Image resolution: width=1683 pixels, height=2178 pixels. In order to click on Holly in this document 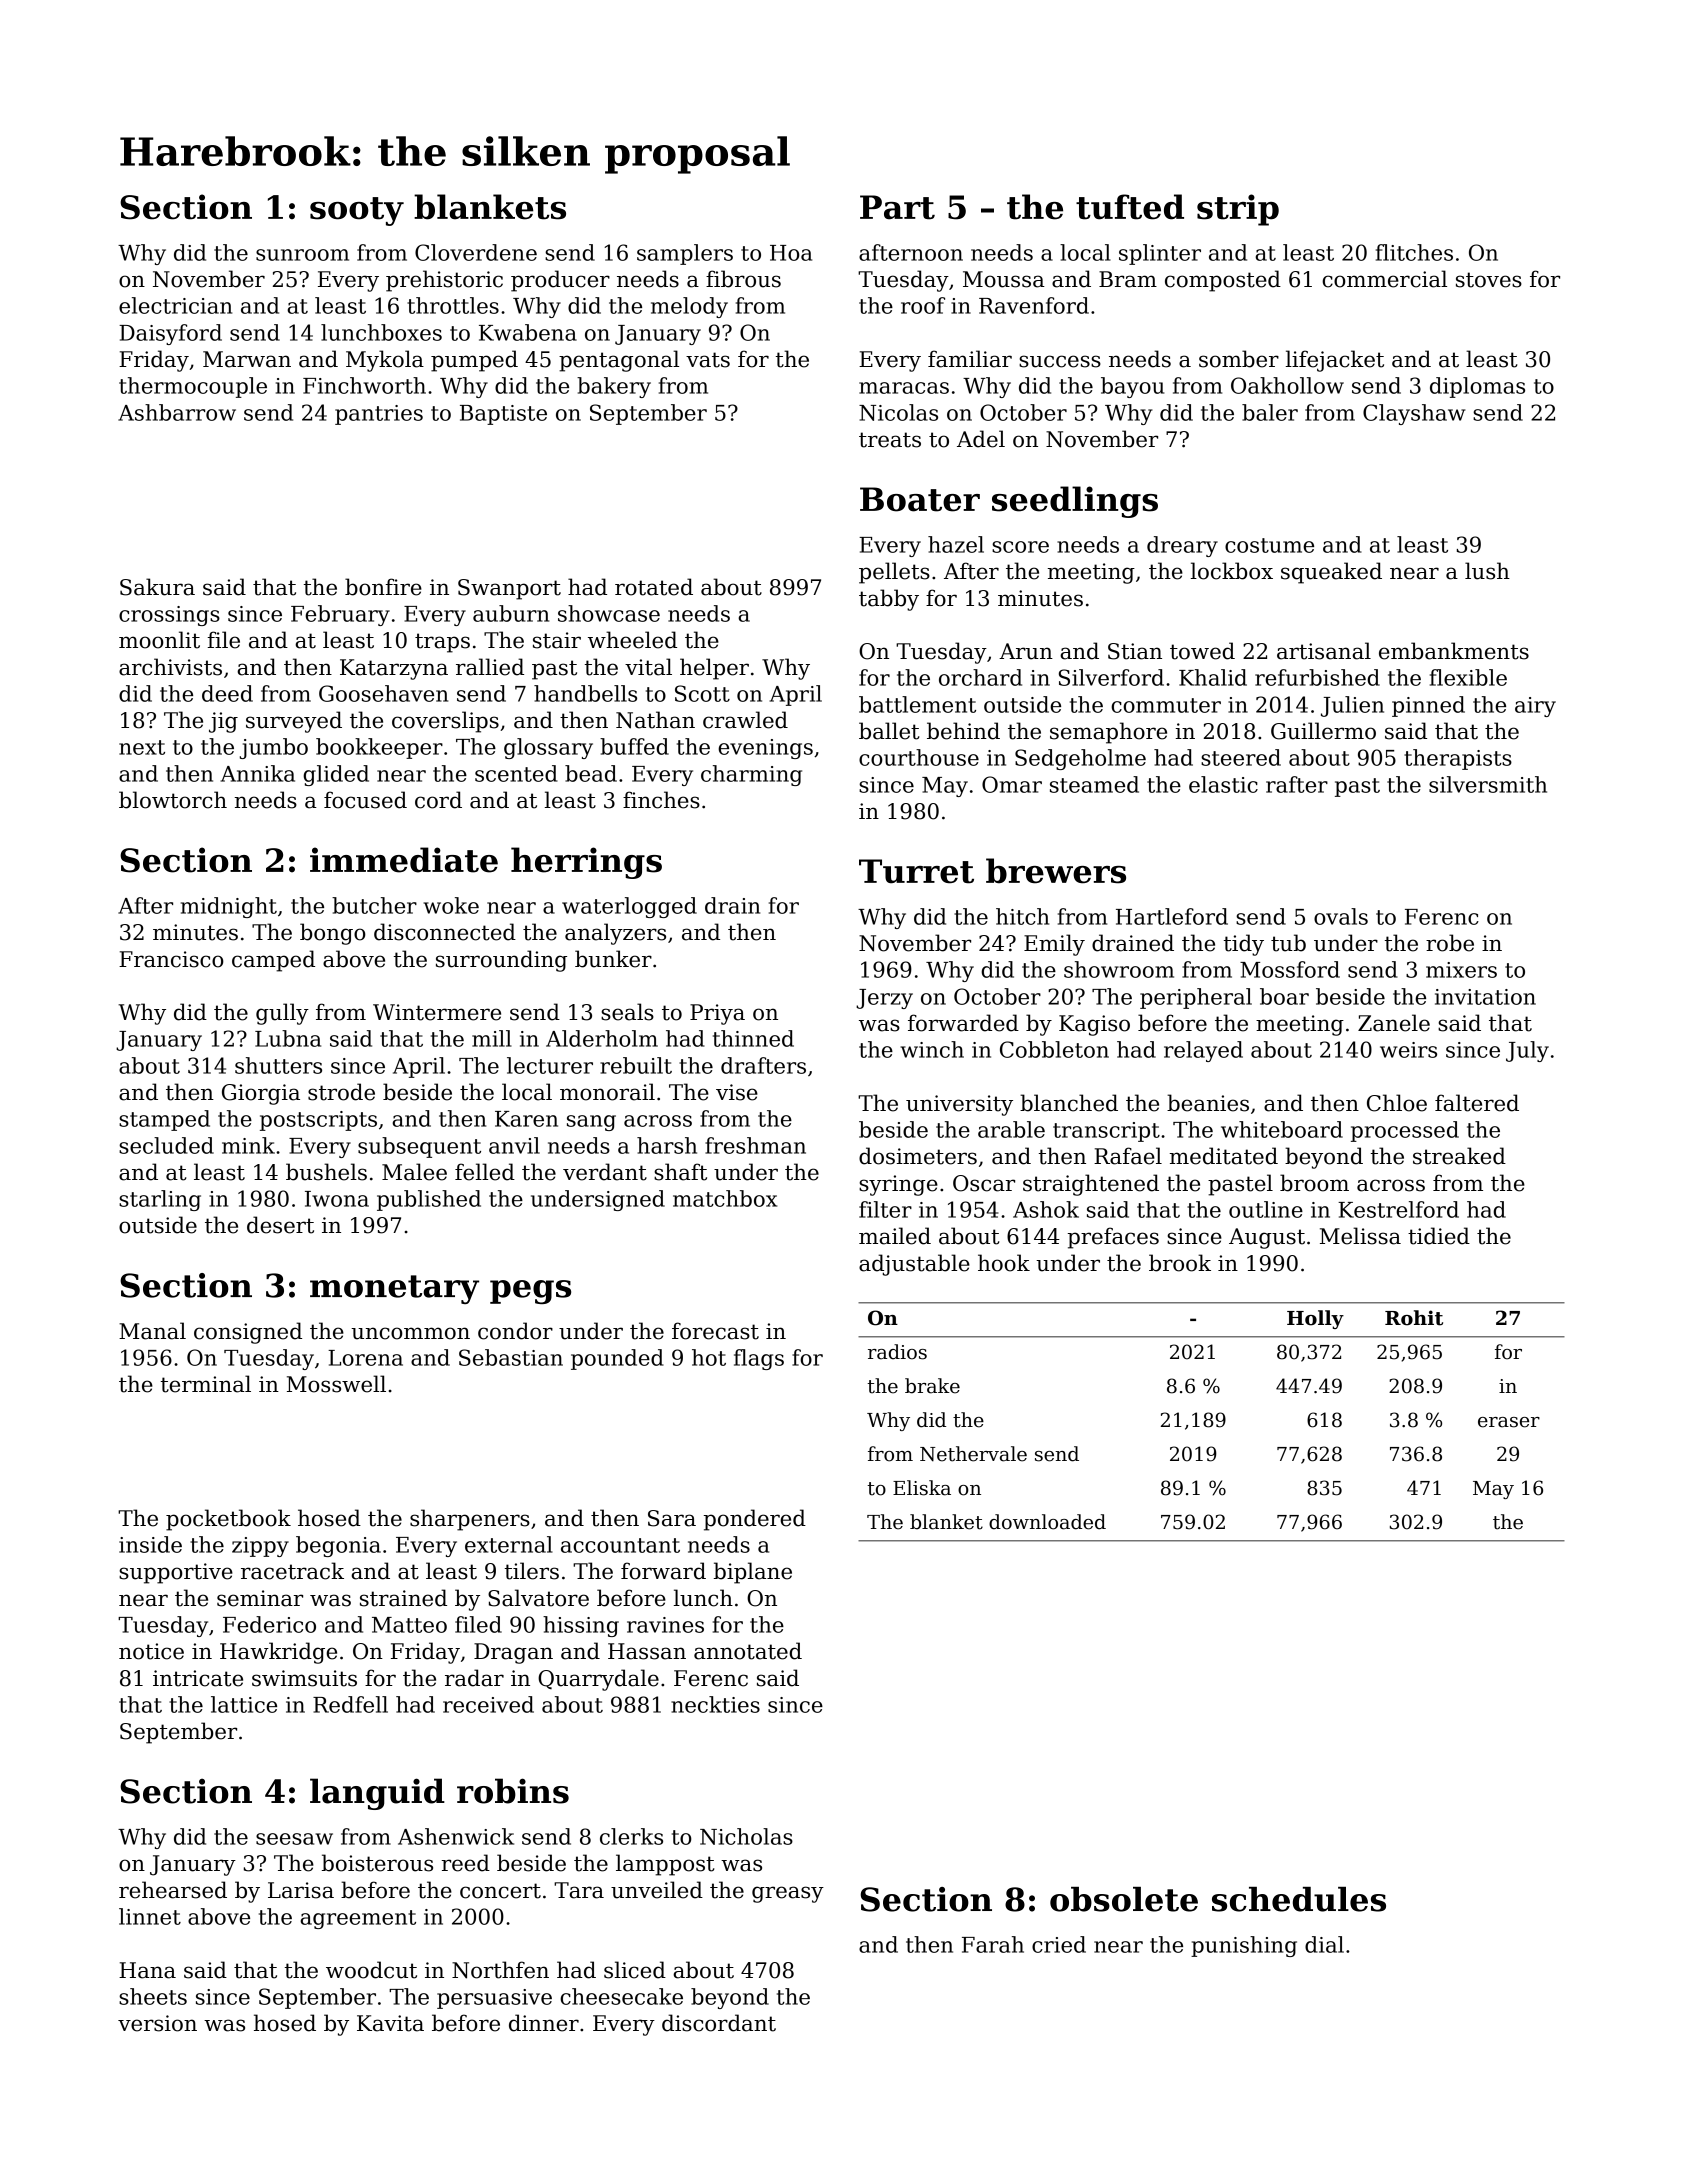, I will do `click(1315, 1319)`.
